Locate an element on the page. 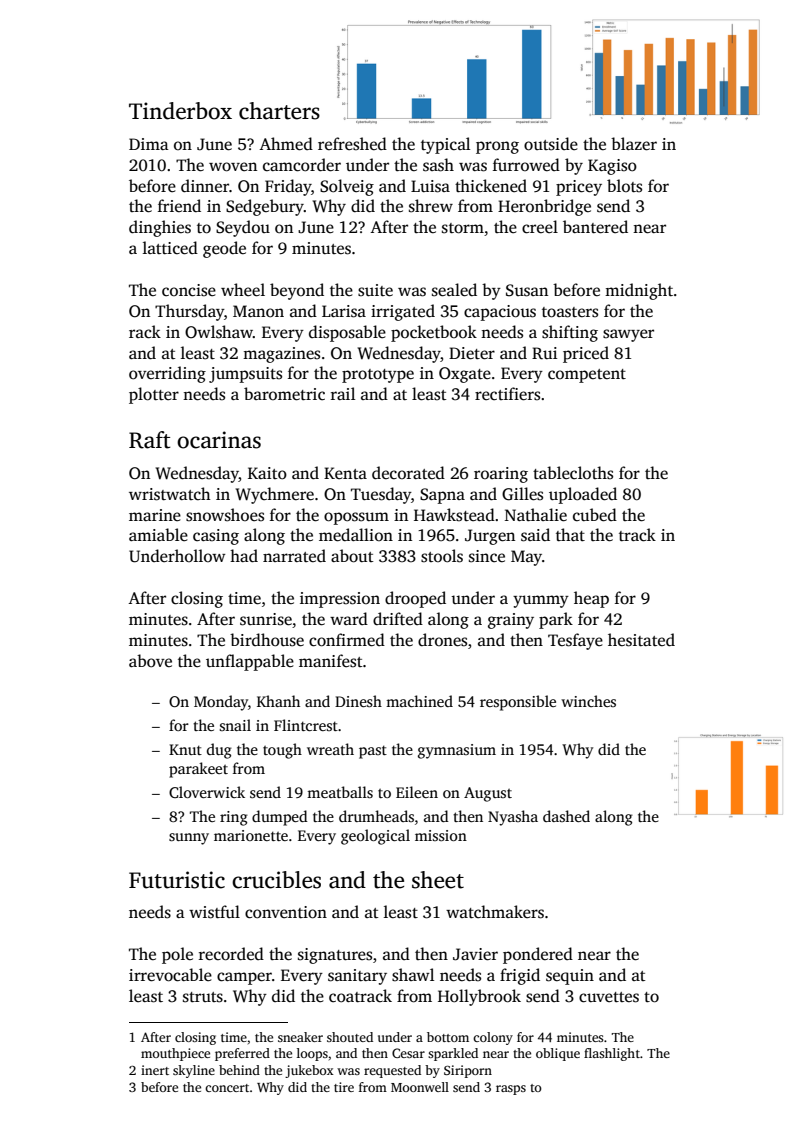 The width and height of the document is (807, 1145). typical is located at coordinates (445, 145).
